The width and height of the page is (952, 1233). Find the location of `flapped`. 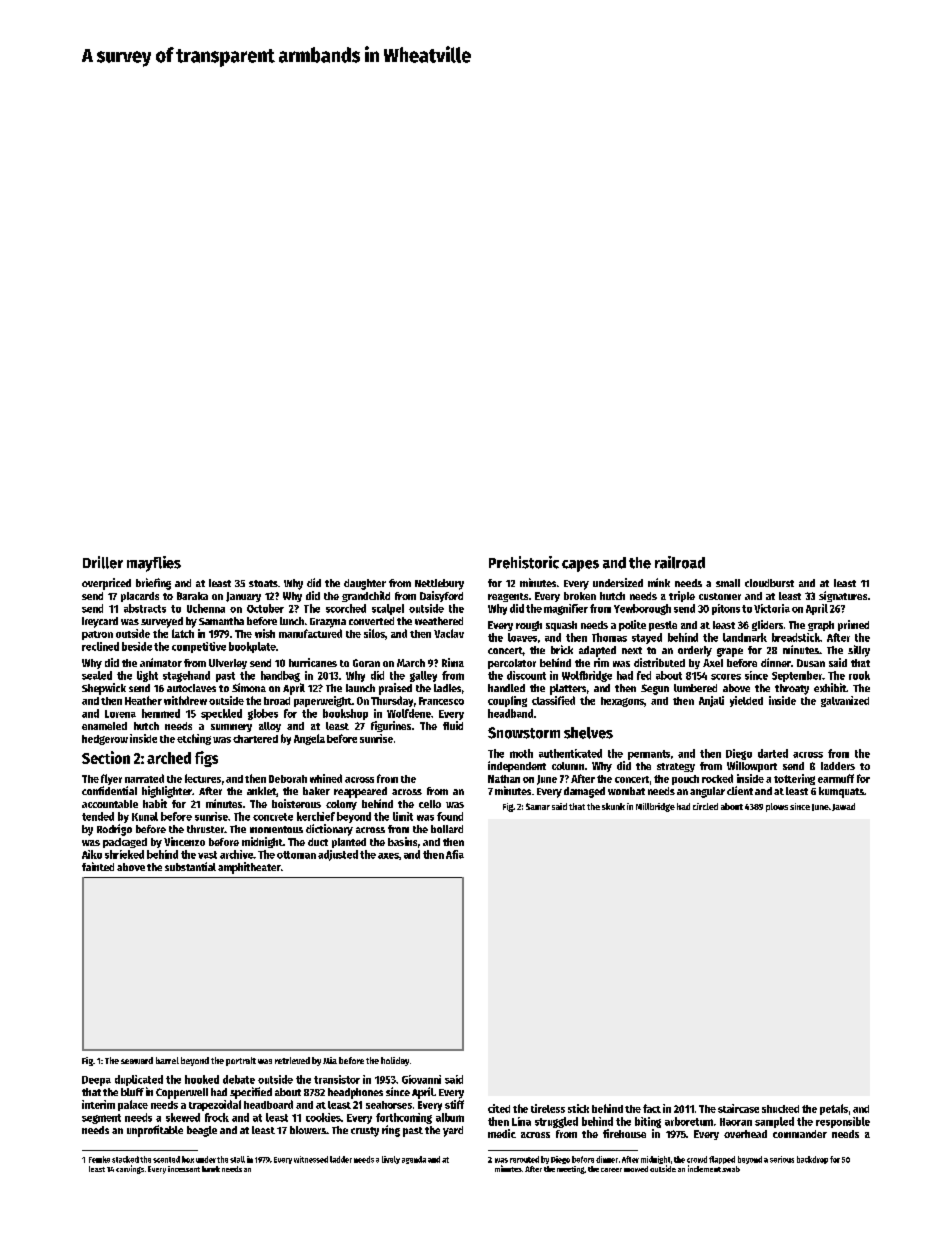

flapped is located at coordinates (722, 1160).
